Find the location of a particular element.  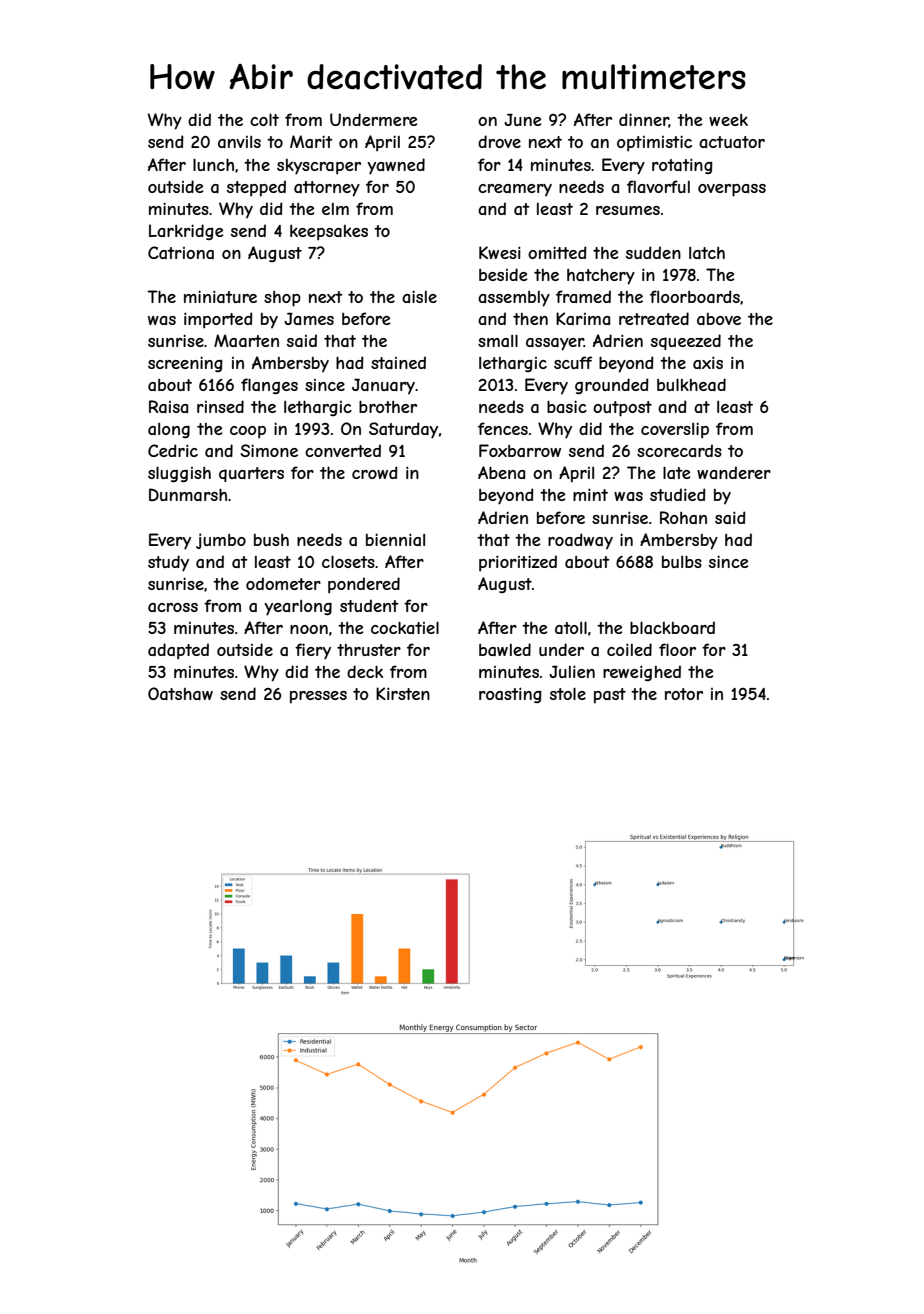

blackboard is located at coordinates (672, 627).
